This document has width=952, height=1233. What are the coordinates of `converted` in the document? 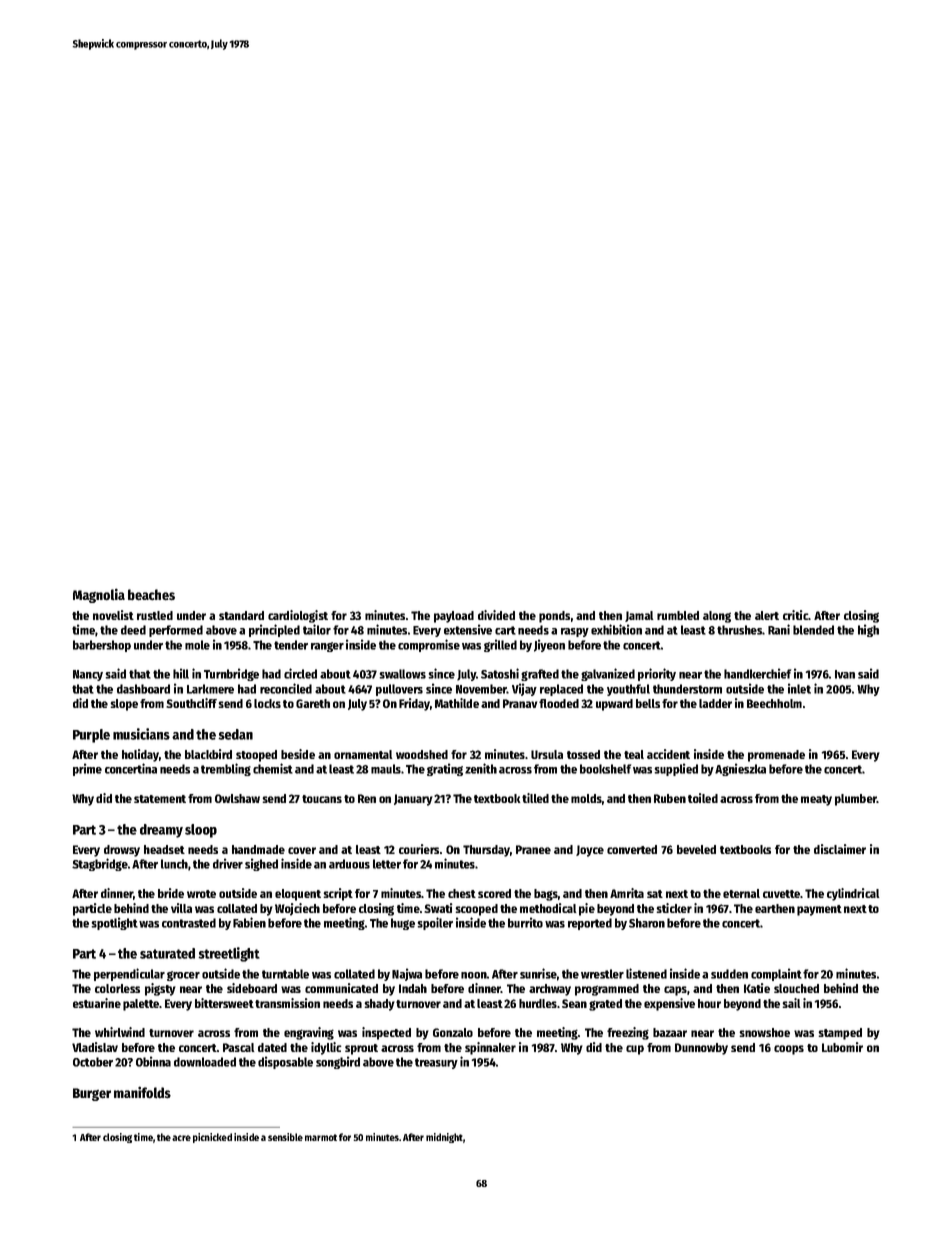 It's located at (632, 849).
